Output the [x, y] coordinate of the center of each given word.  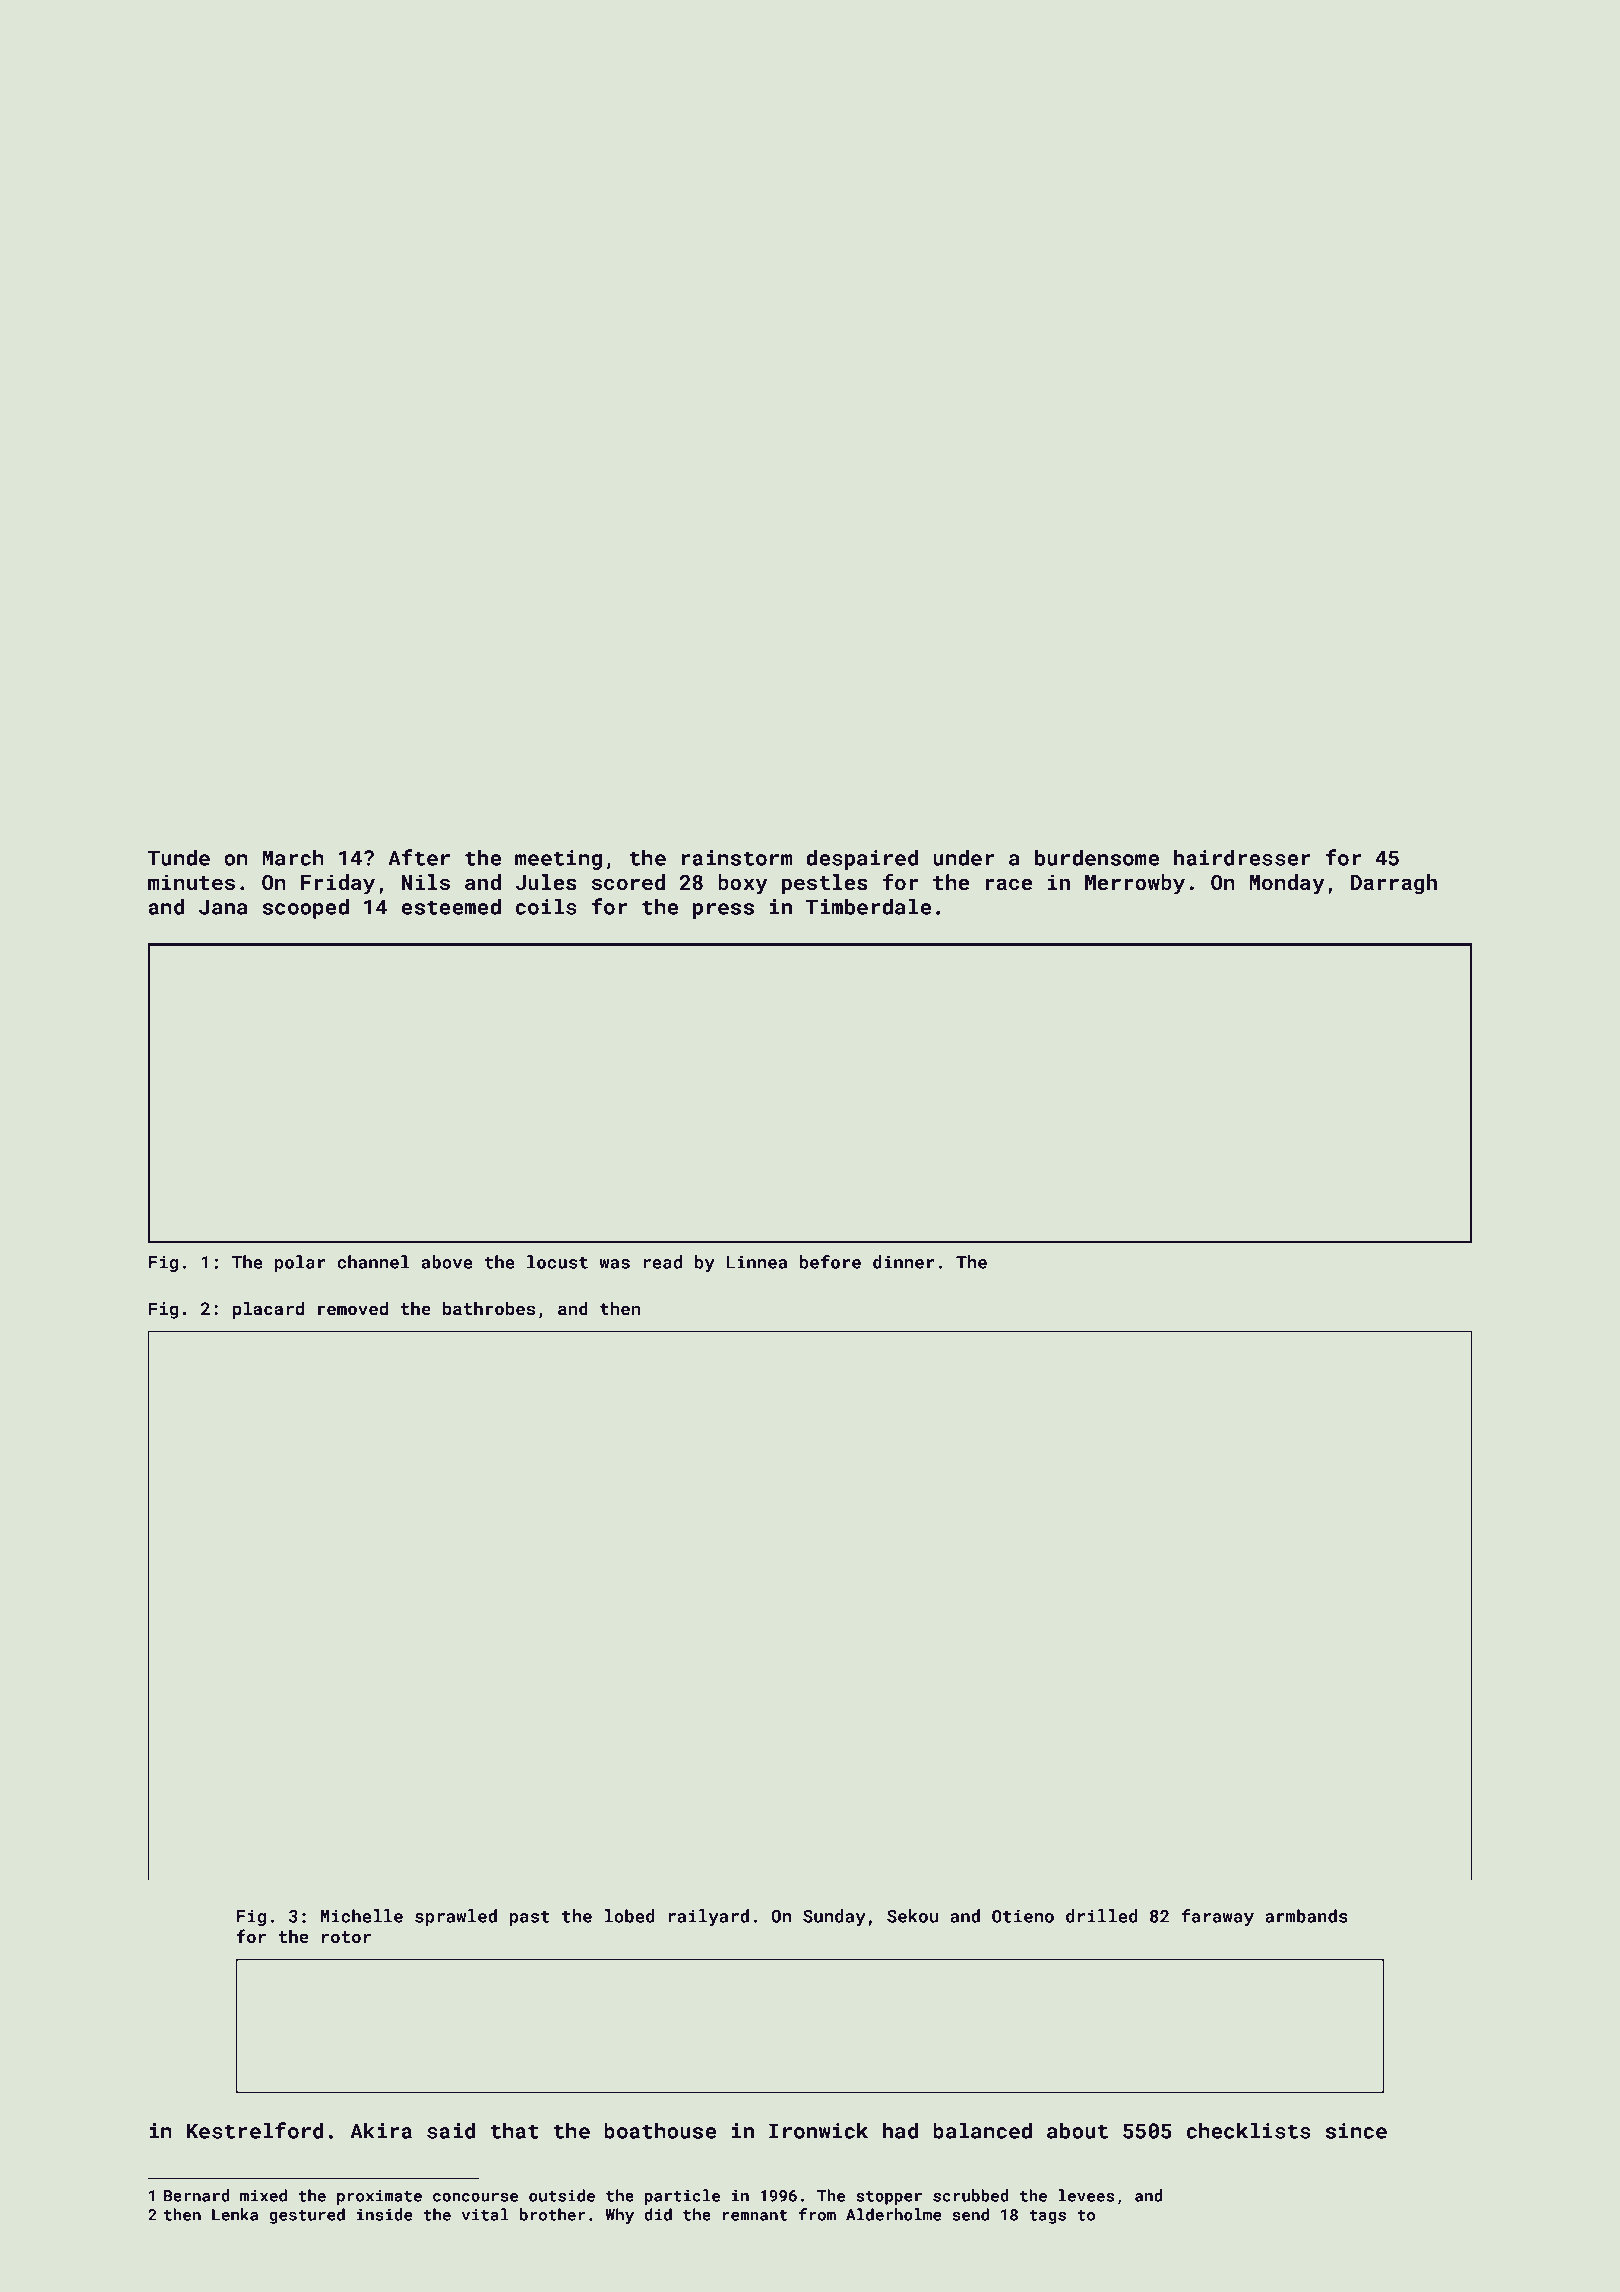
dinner [903, 1262]
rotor [346, 1937]
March [293, 857]
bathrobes [489, 1308]
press [723, 911]
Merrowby [1135, 884]
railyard [708, 1917]
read [662, 1262]
